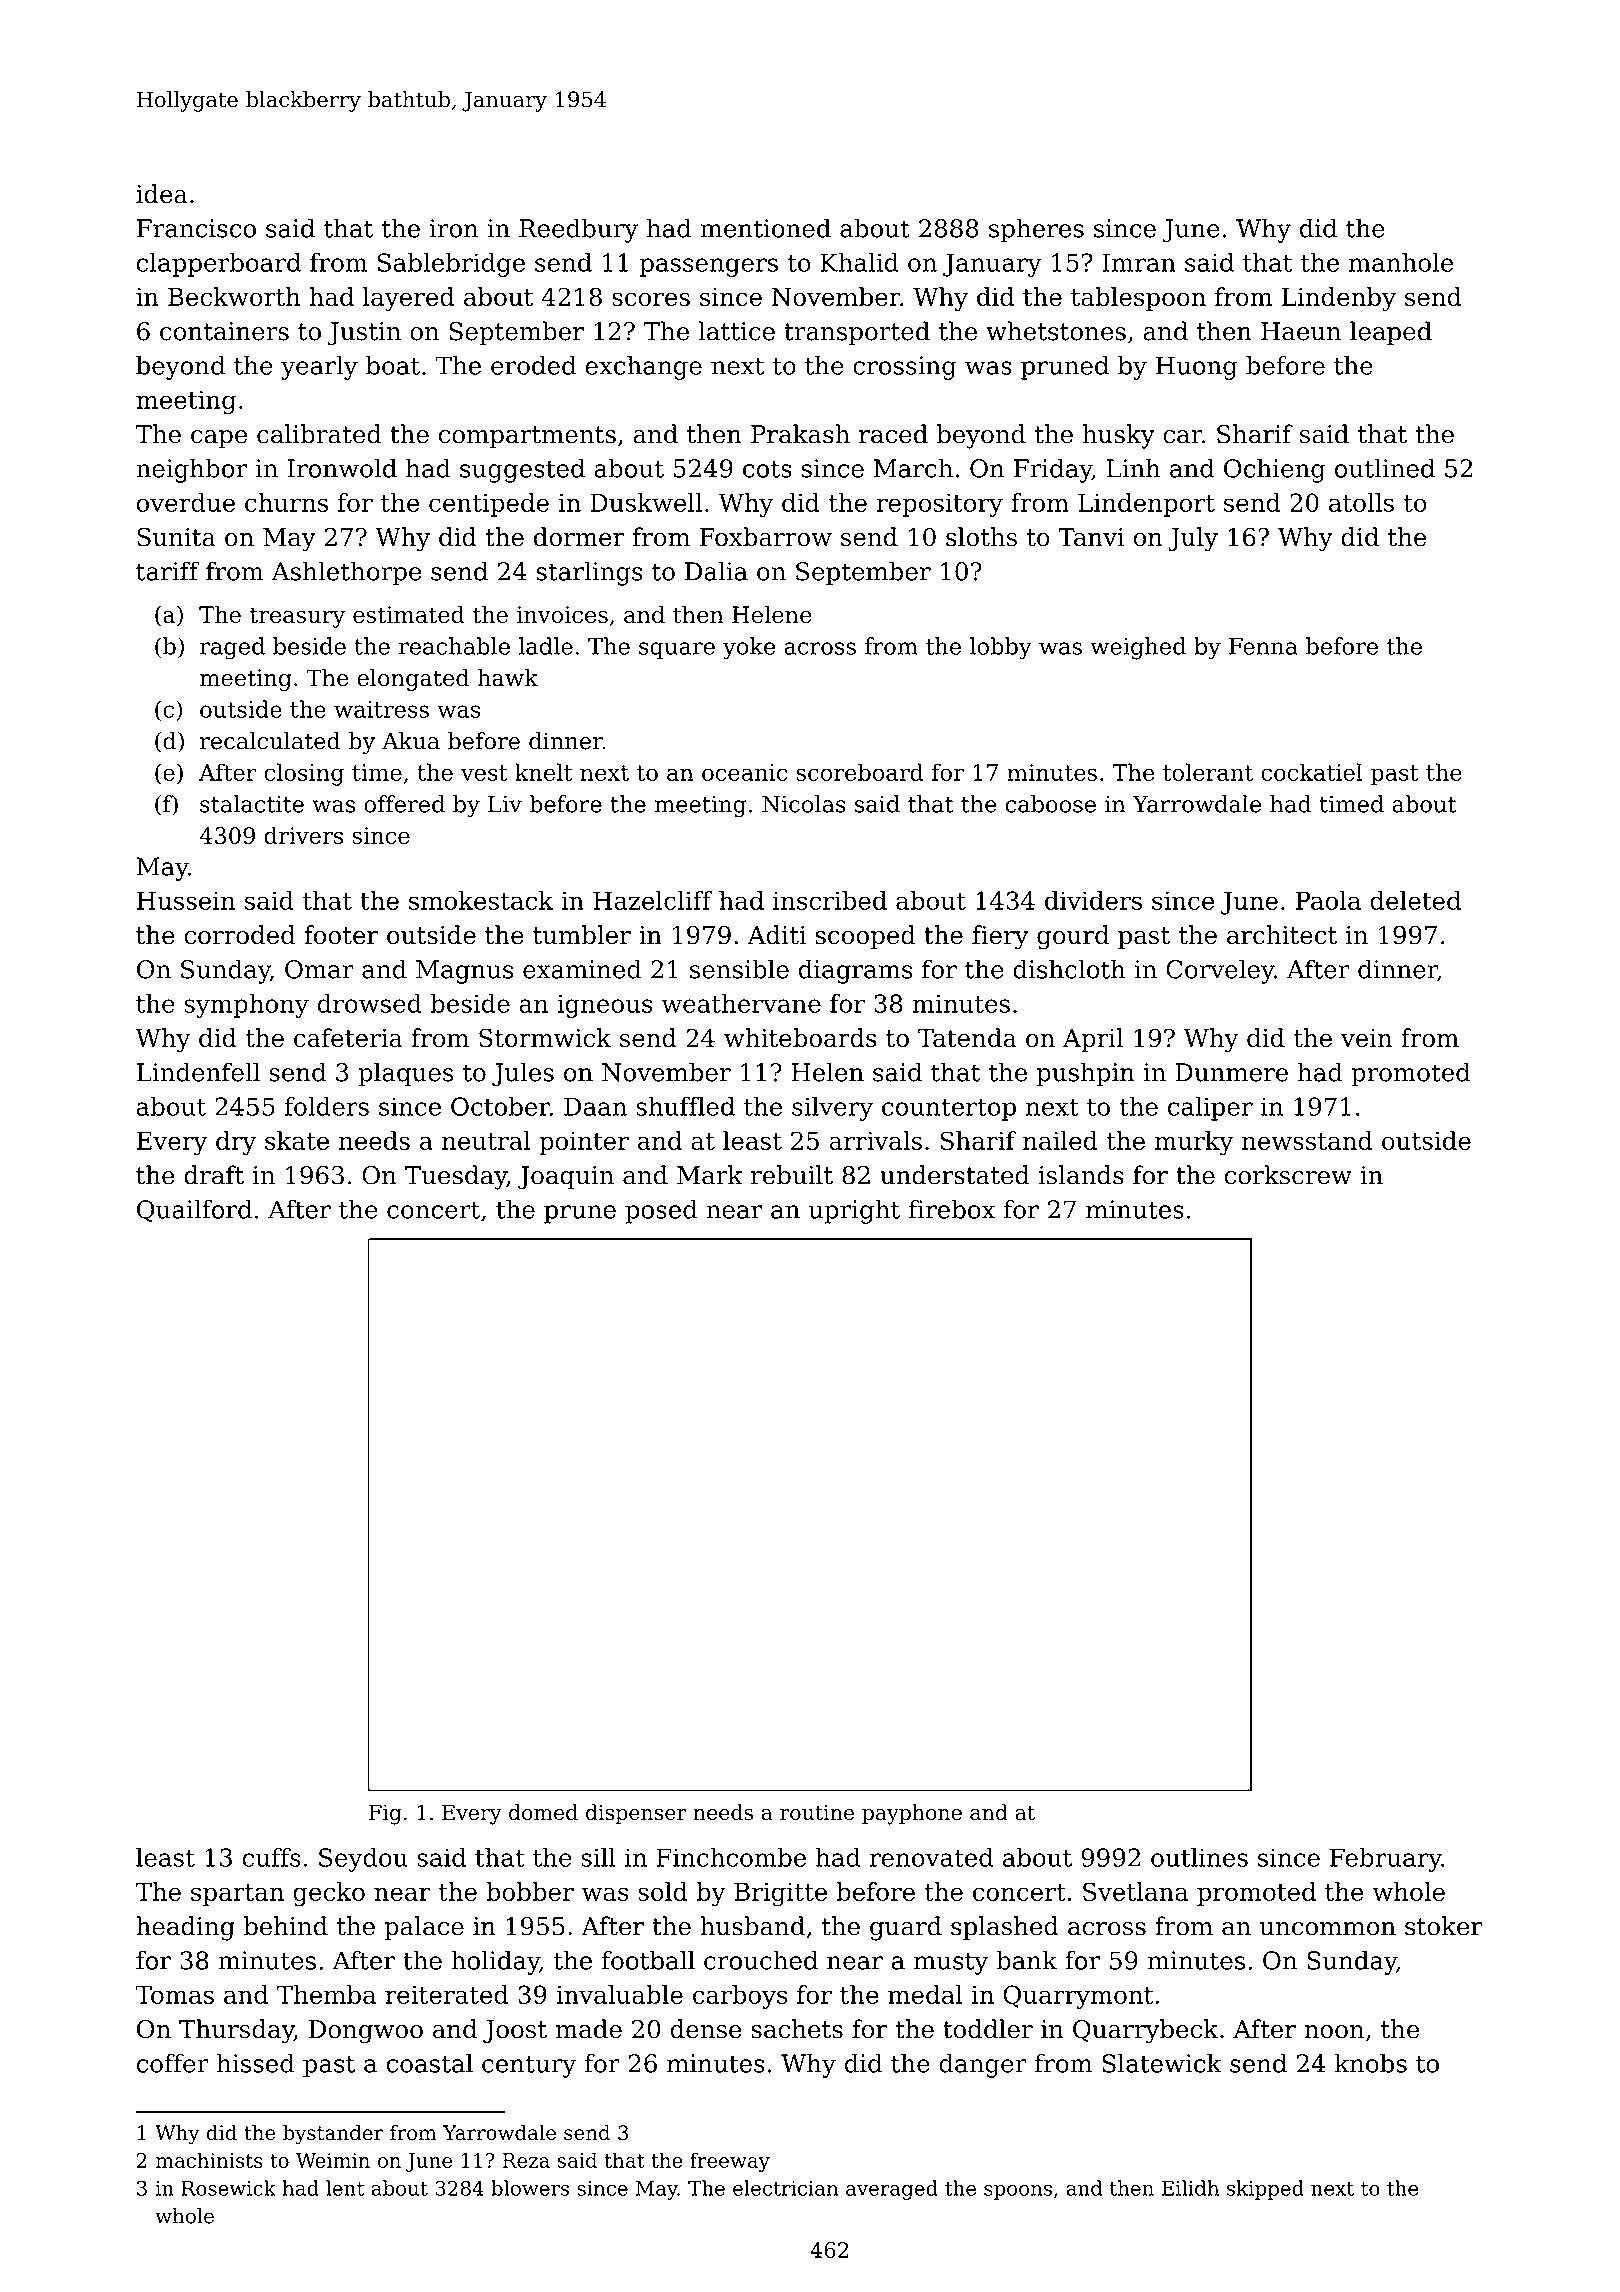  I want to click on Rosewick, so click(228, 2188).
